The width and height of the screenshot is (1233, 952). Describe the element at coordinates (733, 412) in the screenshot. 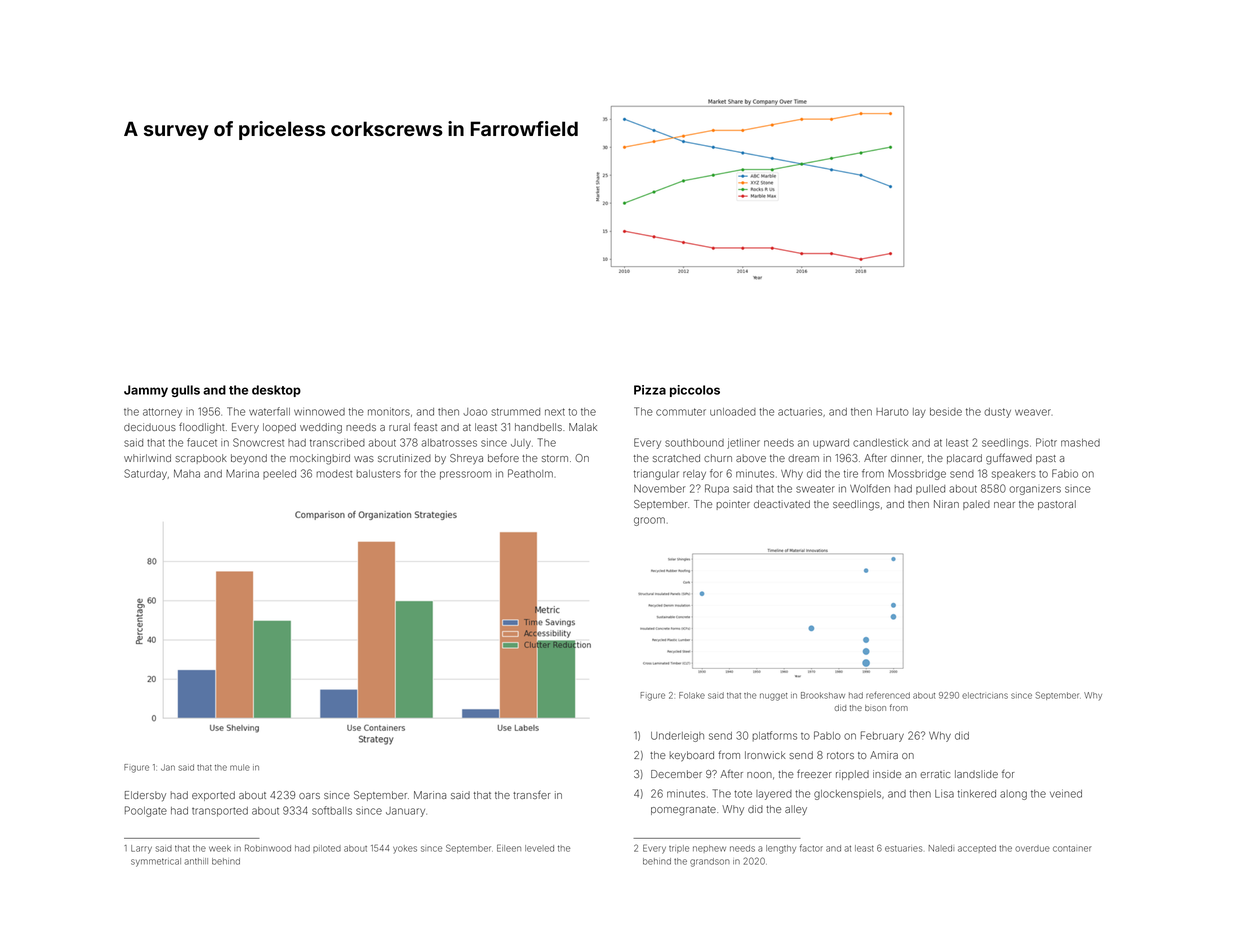

I see `unloaded` at that location.
